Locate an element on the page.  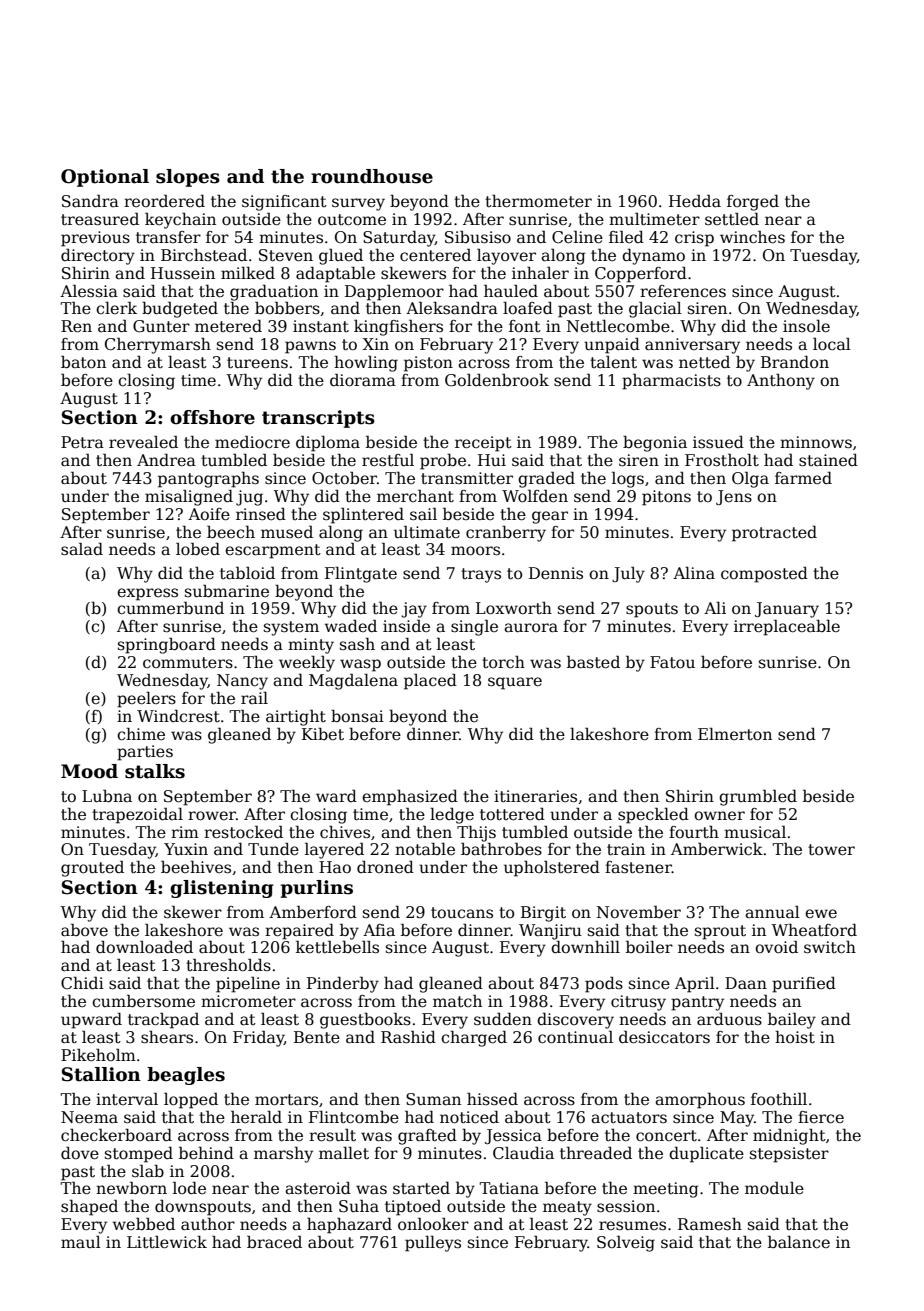
Littlewick is located at coordinates (167, 1242).
